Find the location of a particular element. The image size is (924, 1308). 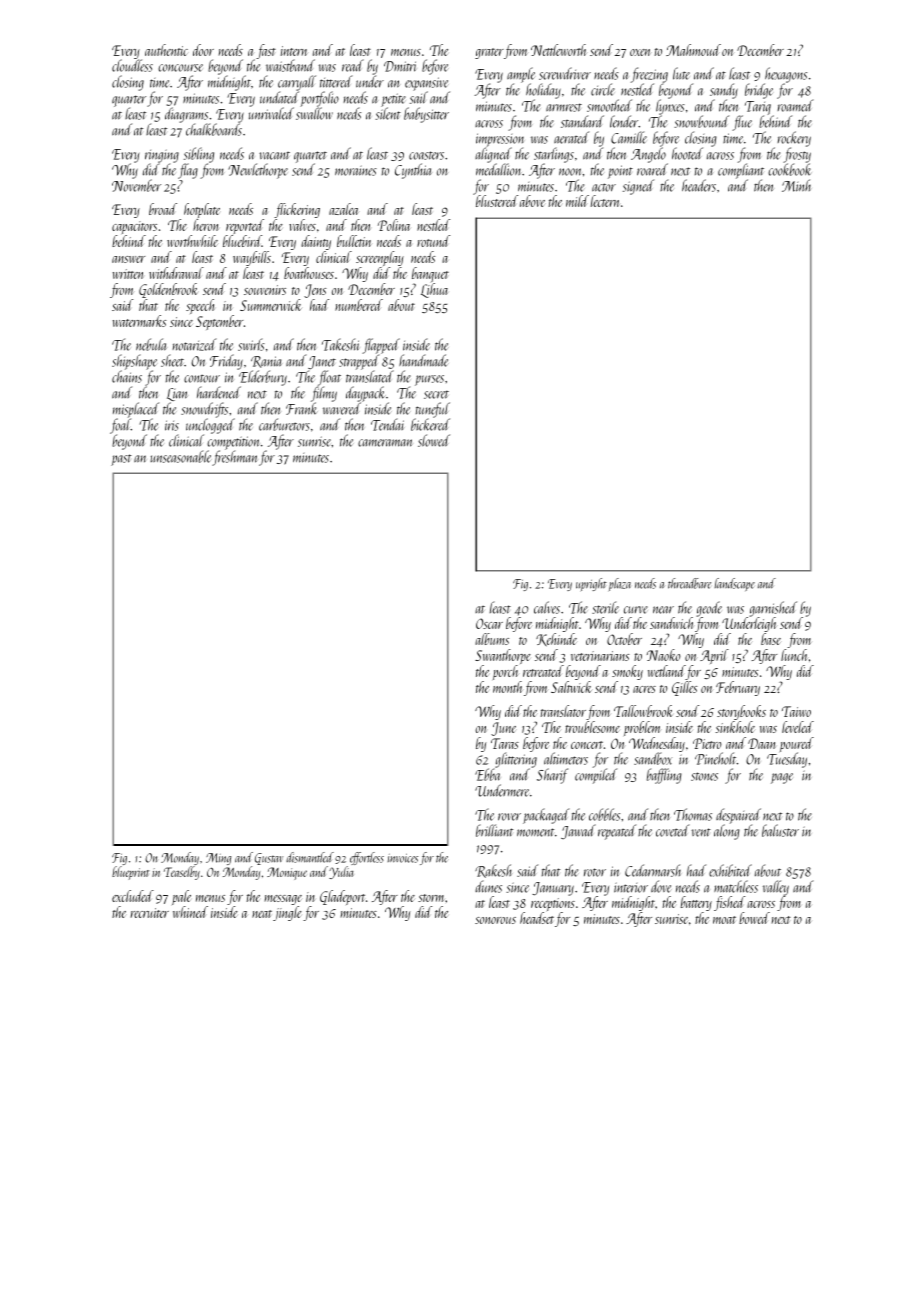

Gustav is located at coordinates (269, 859).
